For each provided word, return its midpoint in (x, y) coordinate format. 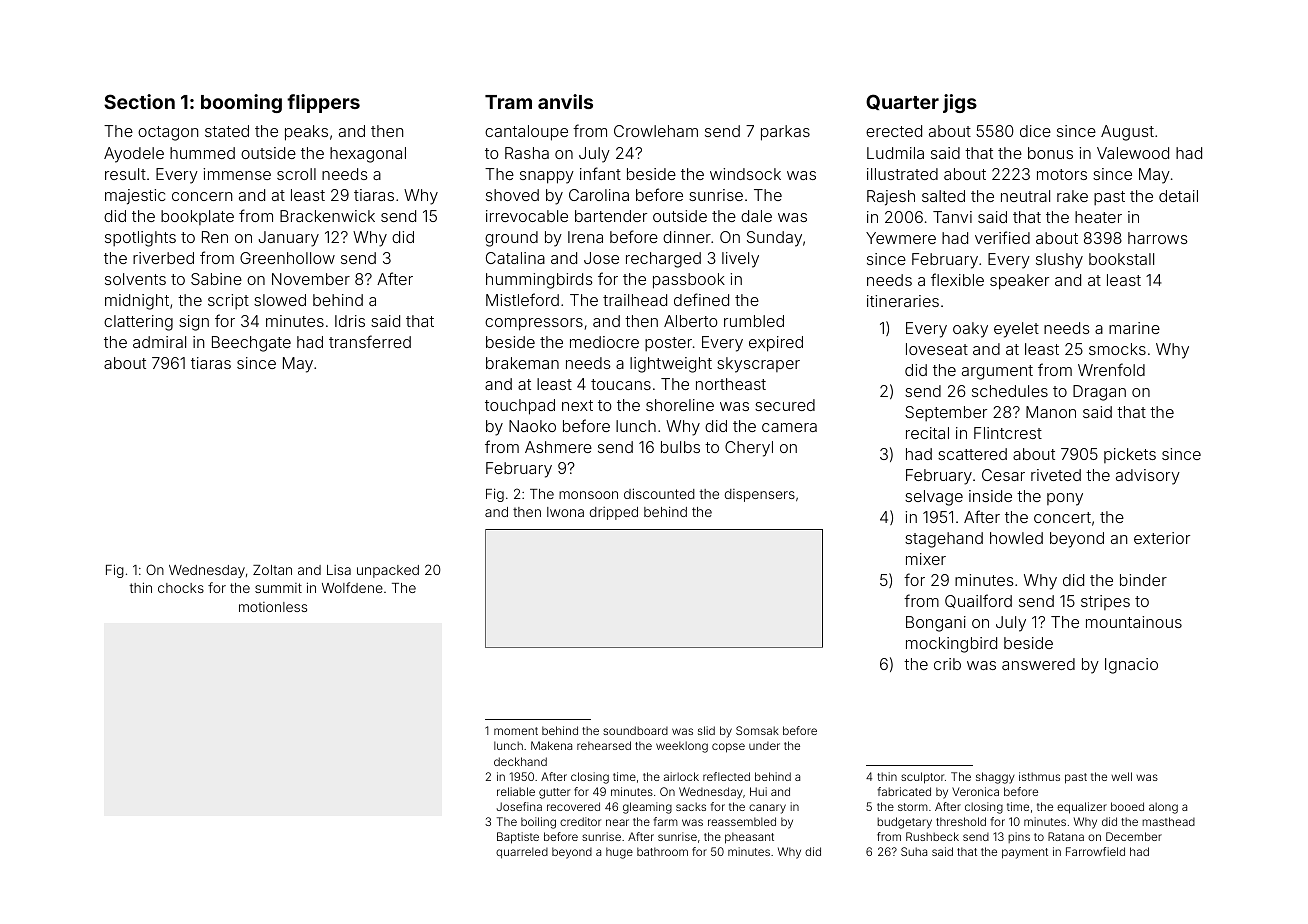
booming (241, 103)
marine (1134, 328)
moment (516, 731)
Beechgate (251, 344)
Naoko (532, 426)
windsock (745, 174)
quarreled (522, 853)
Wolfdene (352, 587)
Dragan (1099, 393)
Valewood (1133, 153)
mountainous (1134, 622)
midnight (137, 302)
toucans (621, 384)
